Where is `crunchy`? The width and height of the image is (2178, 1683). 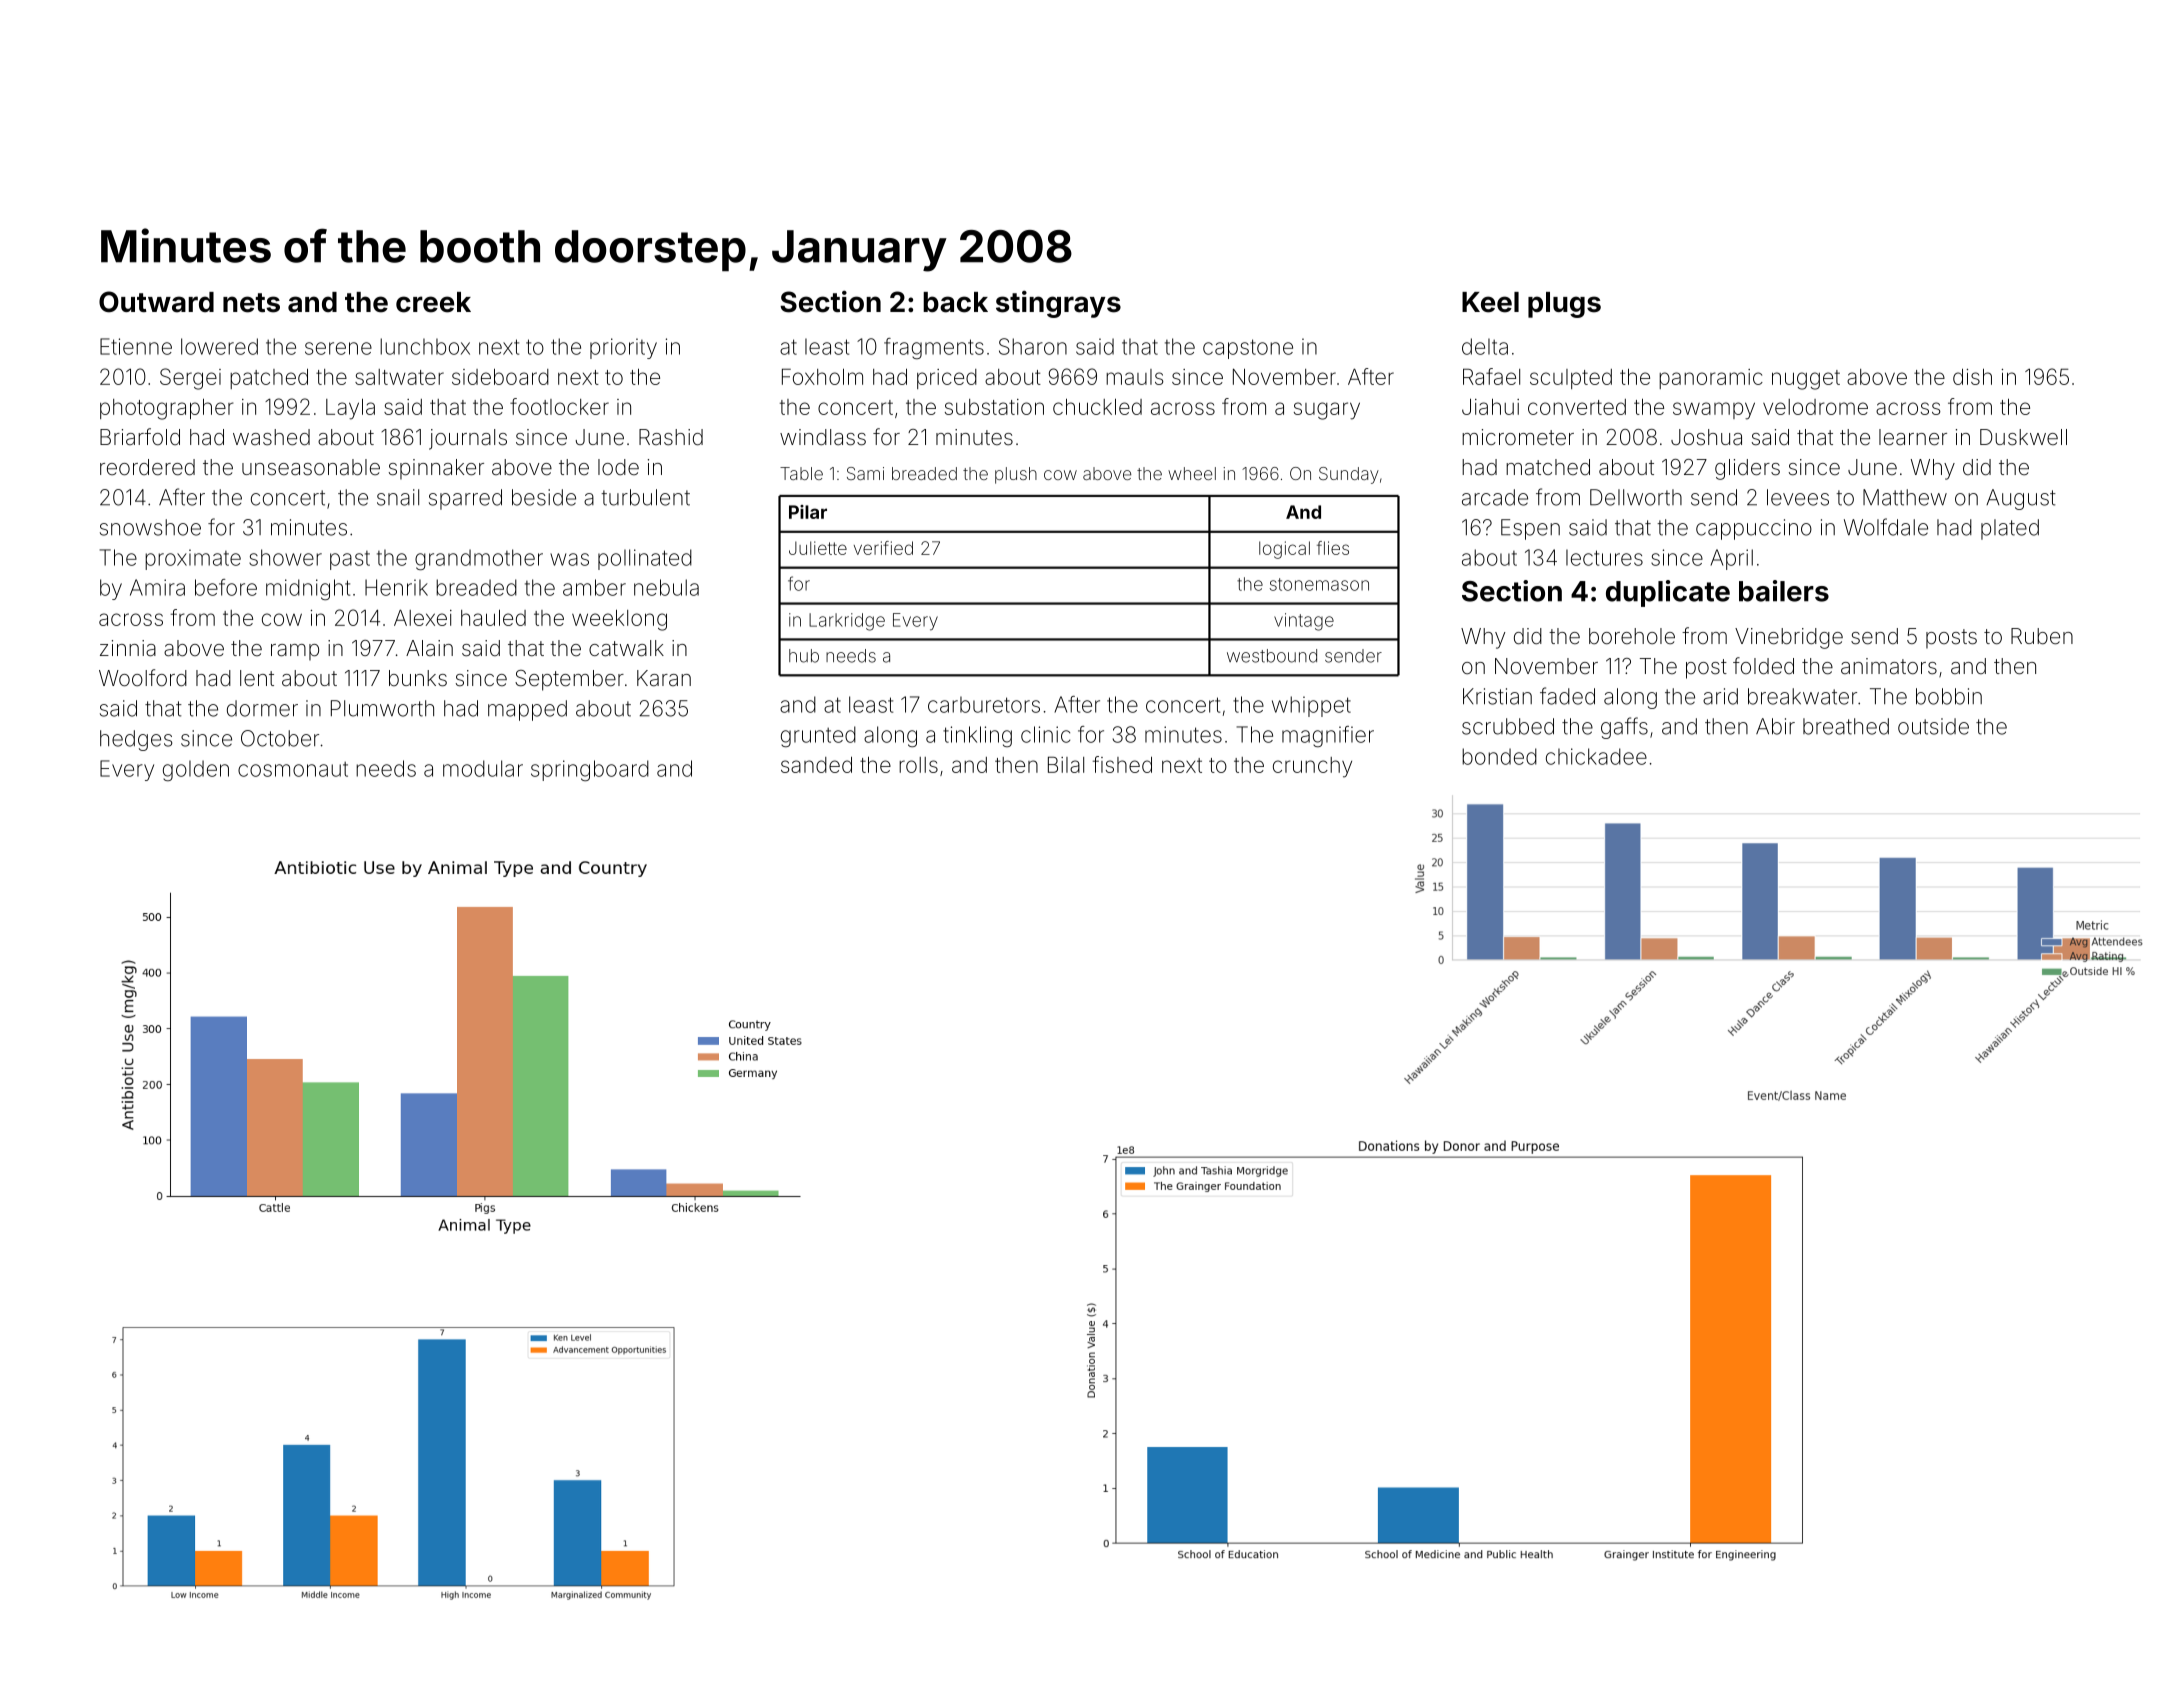
crunchy is located at coordinates (1312, 767).
